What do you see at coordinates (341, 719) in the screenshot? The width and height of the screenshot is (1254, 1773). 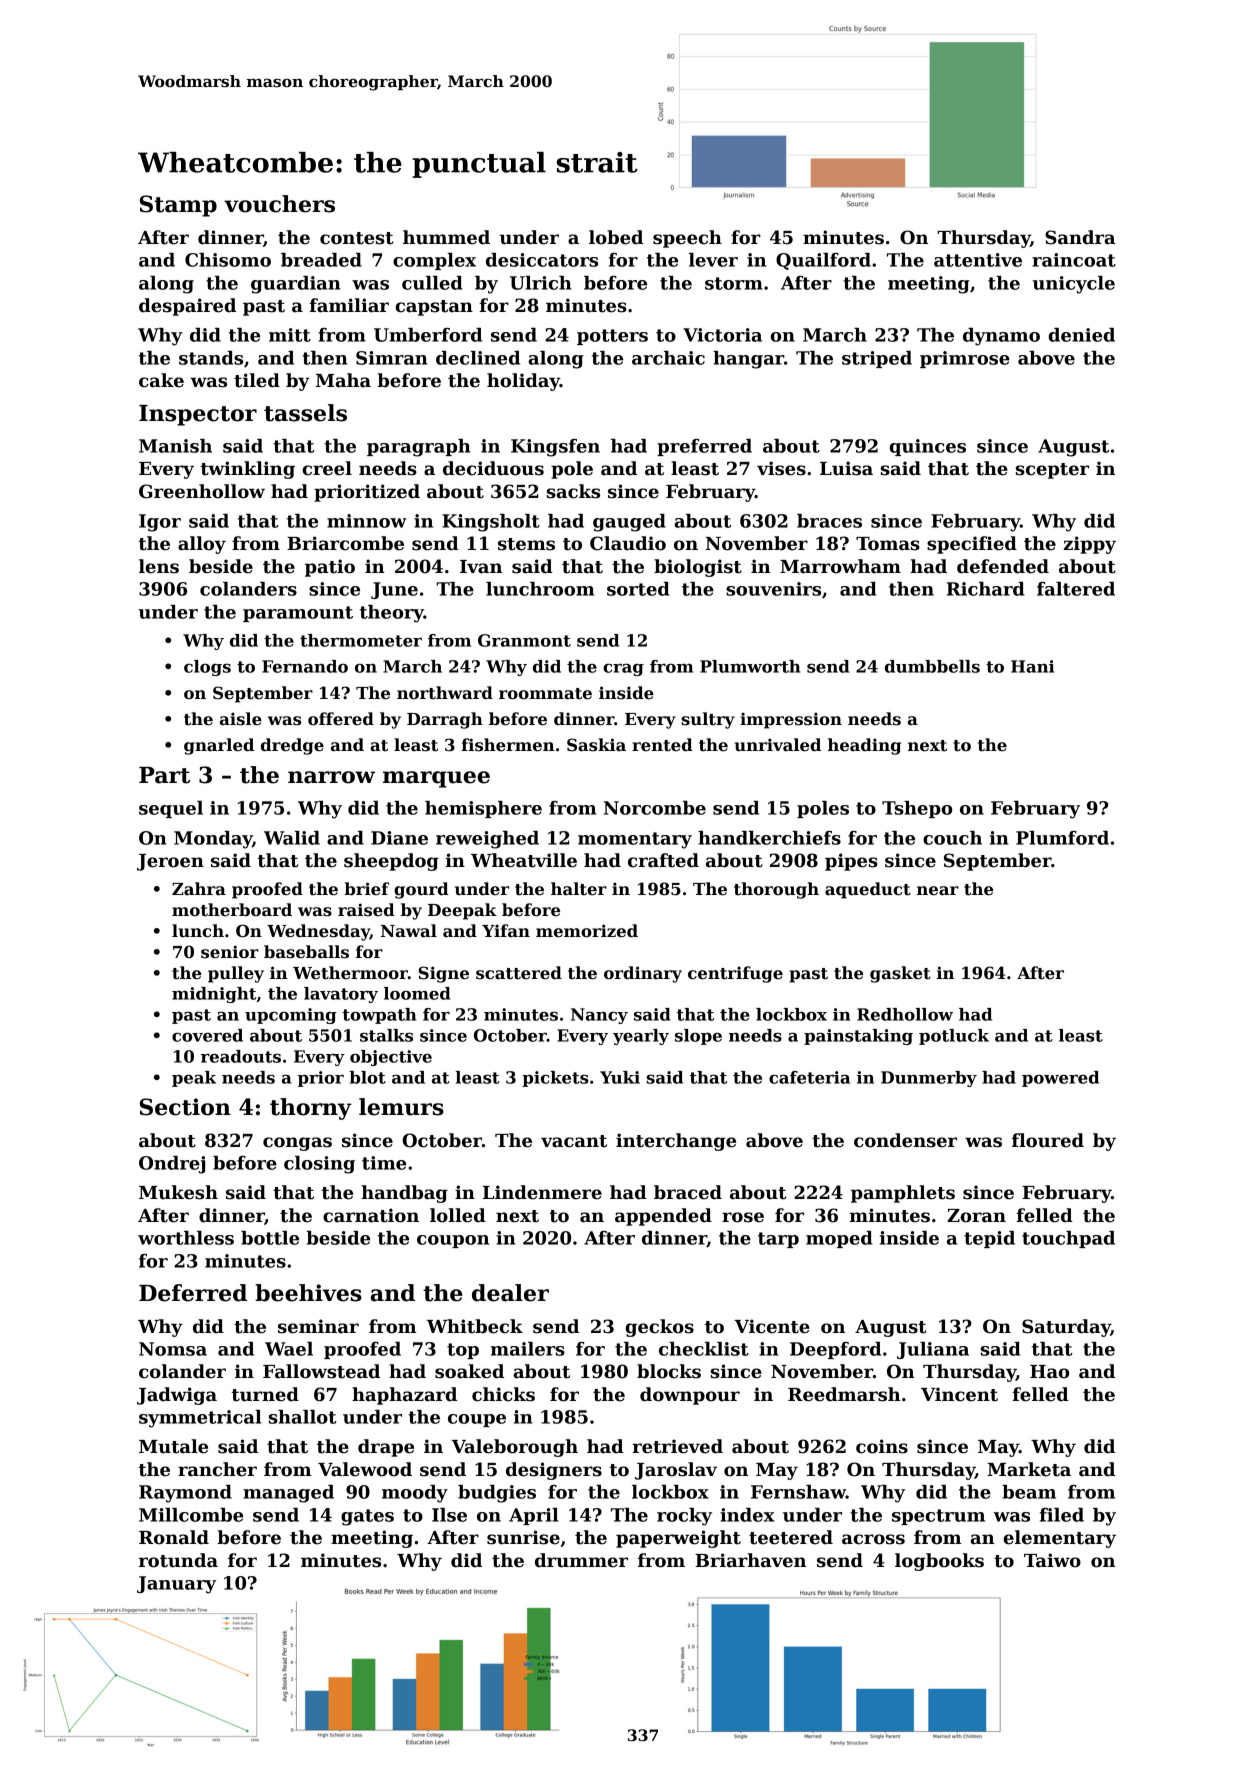 I see `offered` at bounding box center [341, 719].
